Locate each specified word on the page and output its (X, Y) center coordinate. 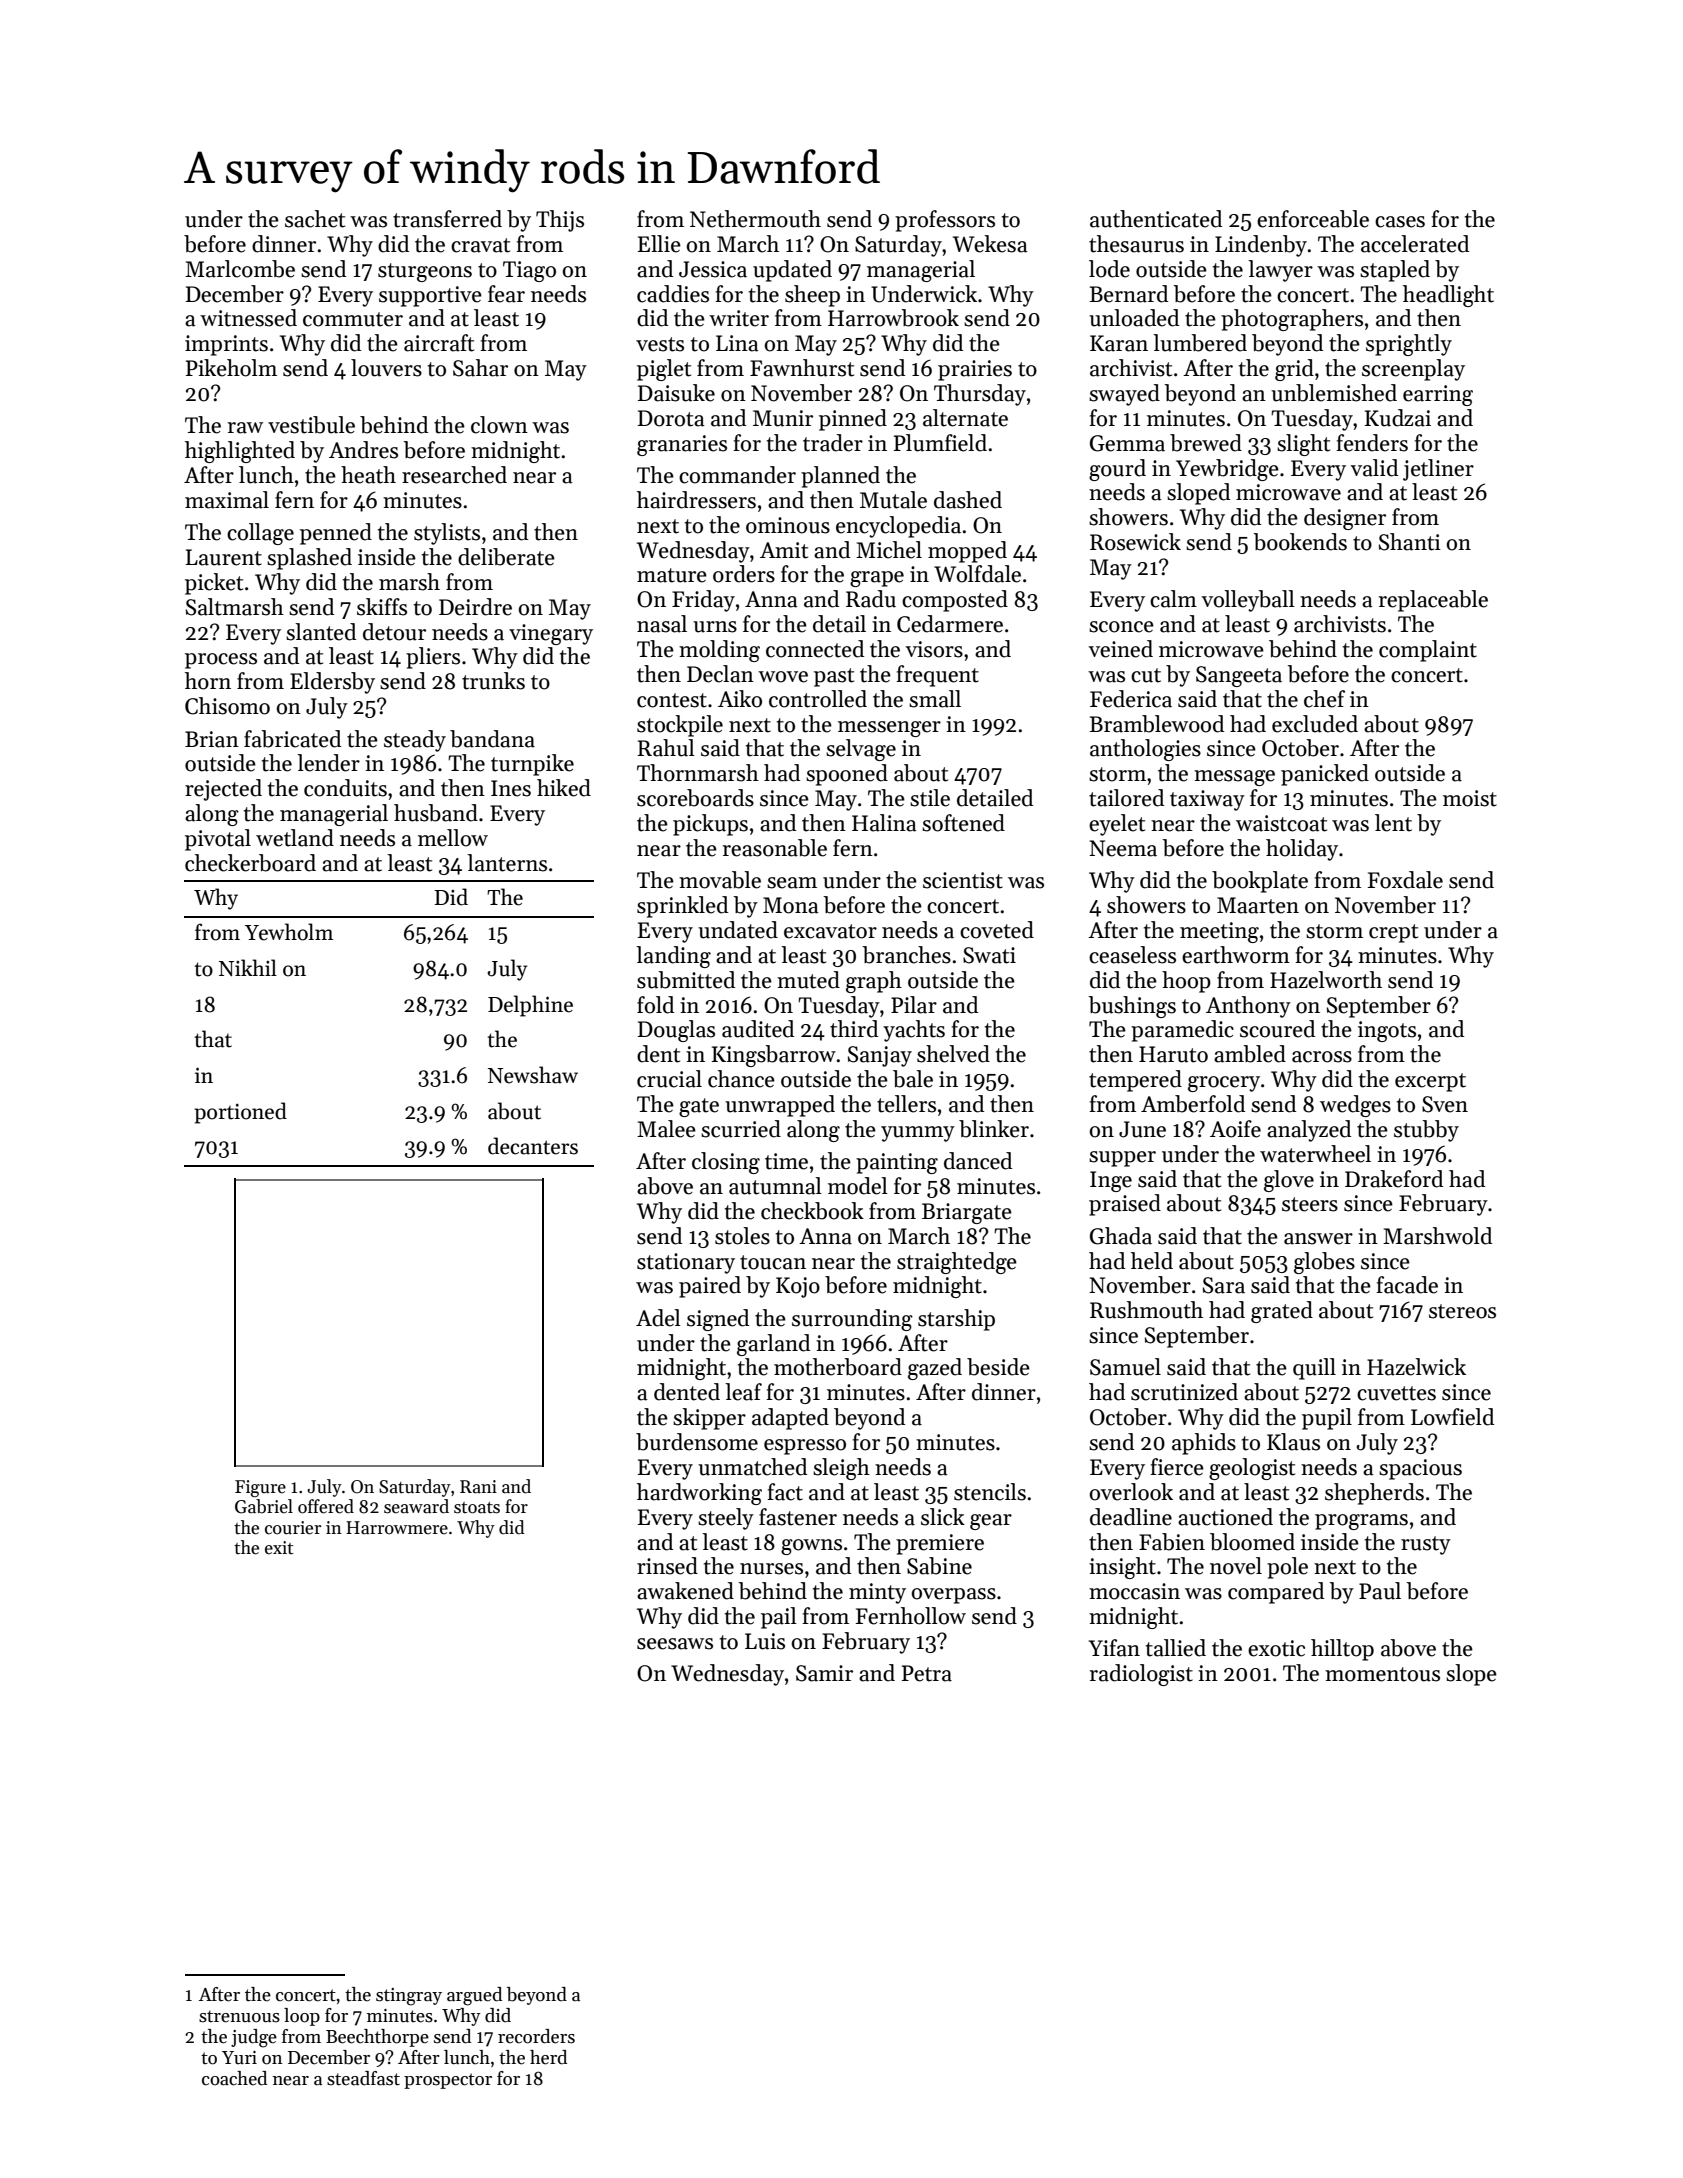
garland (773, 1345)
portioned (240, 1113)
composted (955, 601)
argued (474, 1996)
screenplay (1413, 370)
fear (506, 294)
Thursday (980, 395)
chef (1324, 699)
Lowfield (1452, 1417)
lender (328, 763)
